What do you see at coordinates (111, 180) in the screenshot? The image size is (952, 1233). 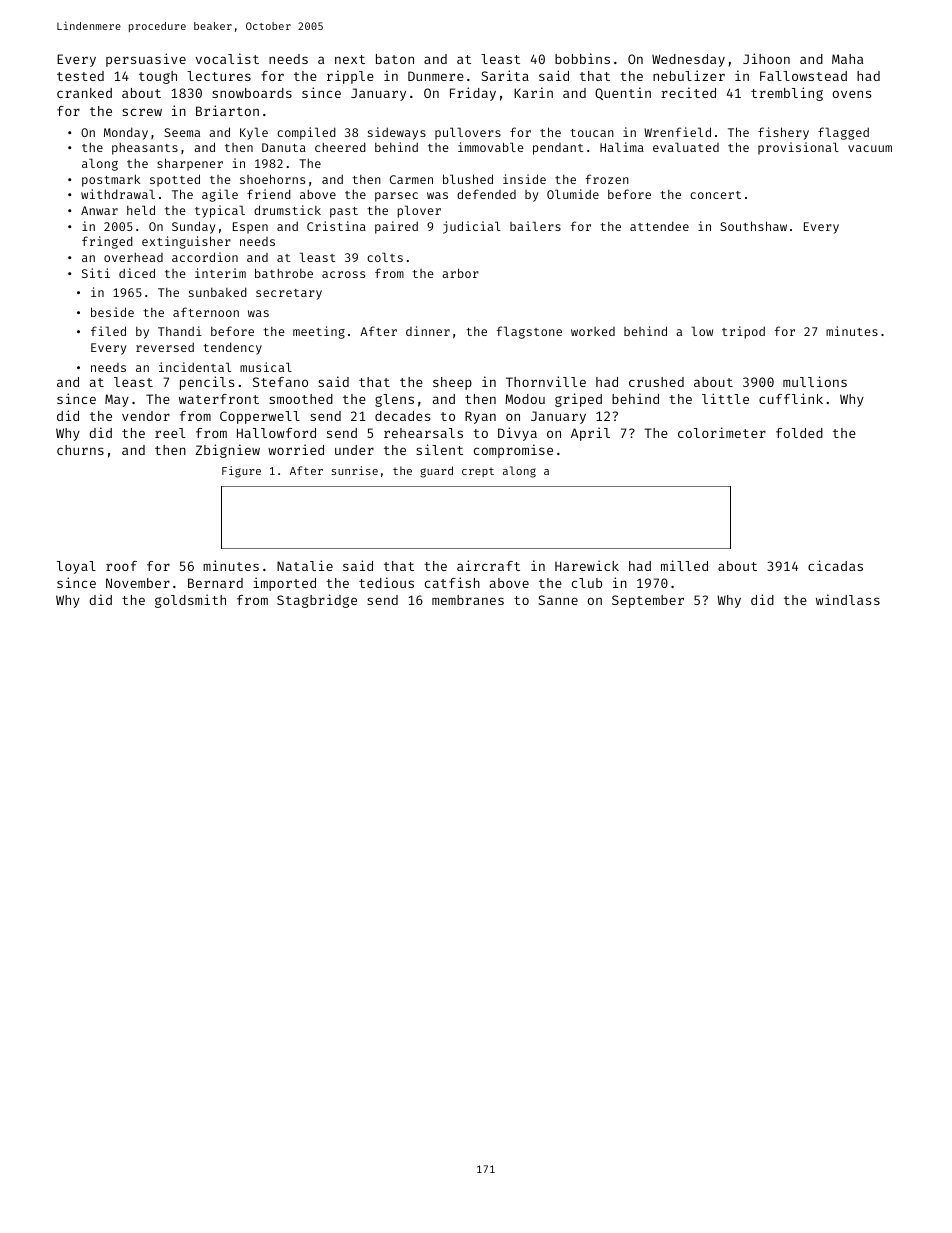 I see `postmark` at bounding box center [111, 180].
